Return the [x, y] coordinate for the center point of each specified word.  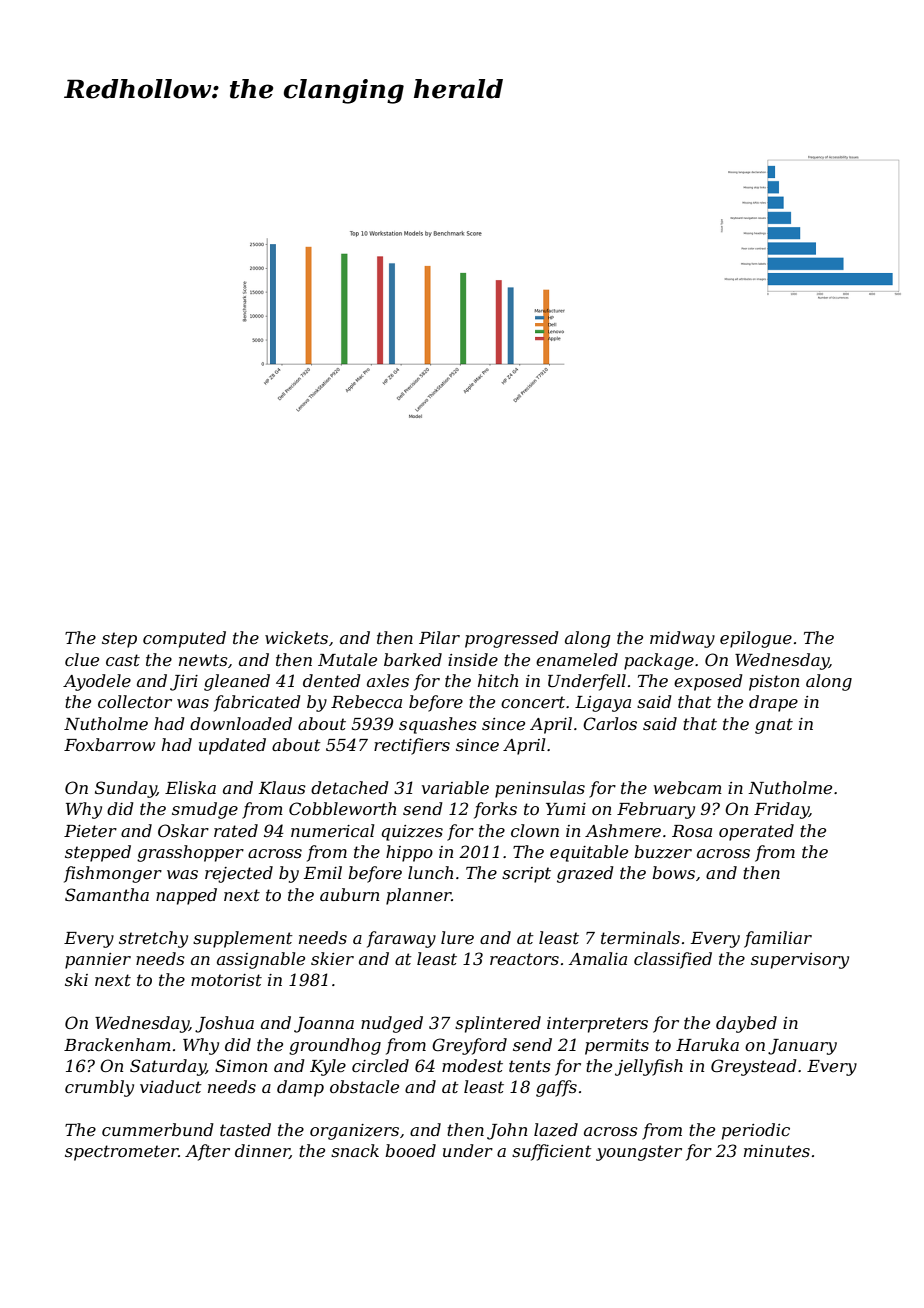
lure [457, 937]
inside [473, 659]
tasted [245, 1129]
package [659, 661]
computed [184, 639]
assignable [261, 960]
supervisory [800, 961]
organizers [354, 1132]
